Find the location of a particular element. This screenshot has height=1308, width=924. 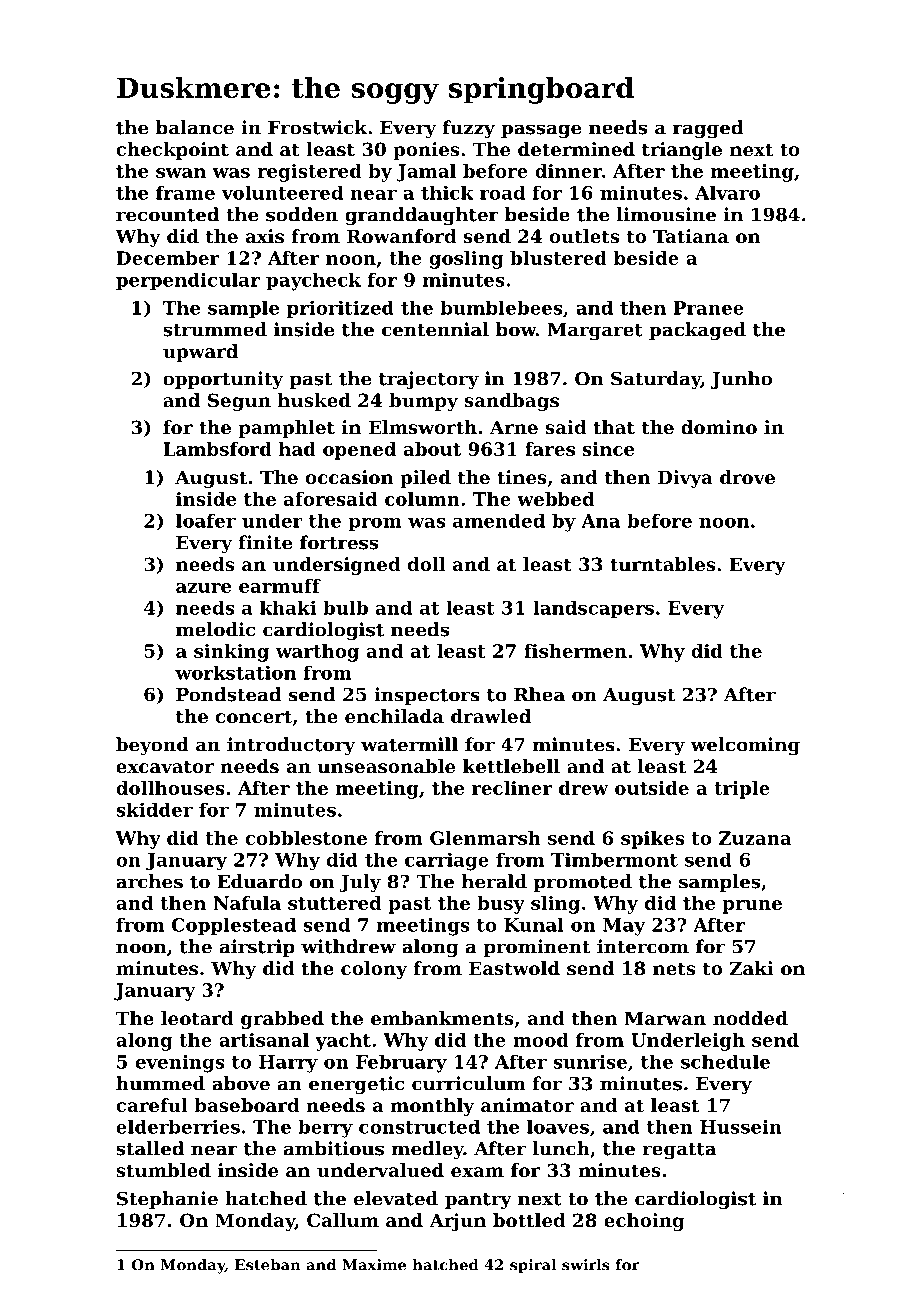

Esteban is located at coordinates (268, 1265).
